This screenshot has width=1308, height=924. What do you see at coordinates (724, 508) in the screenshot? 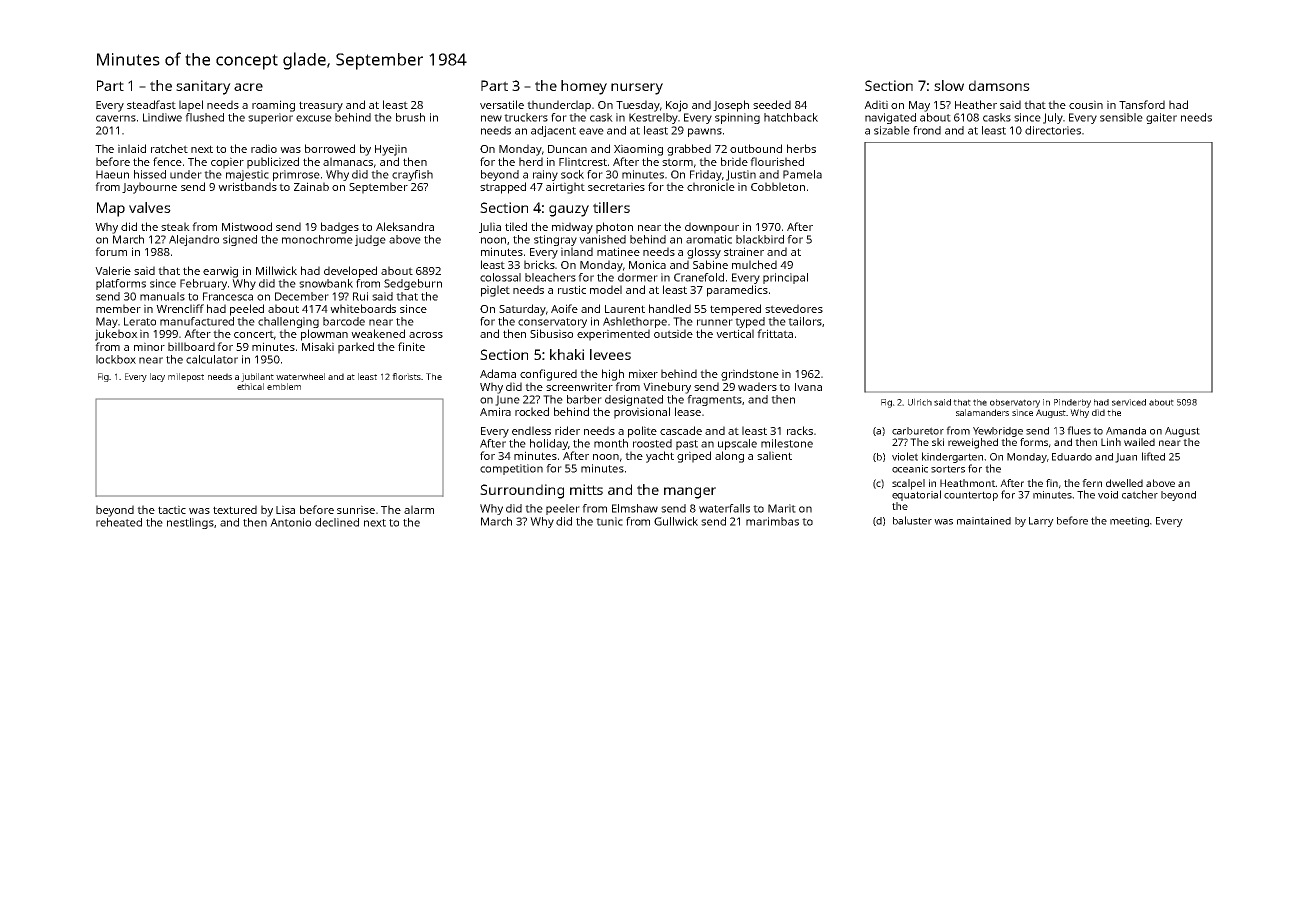
I see `waterfalls` at bounding box center [724, 508].
